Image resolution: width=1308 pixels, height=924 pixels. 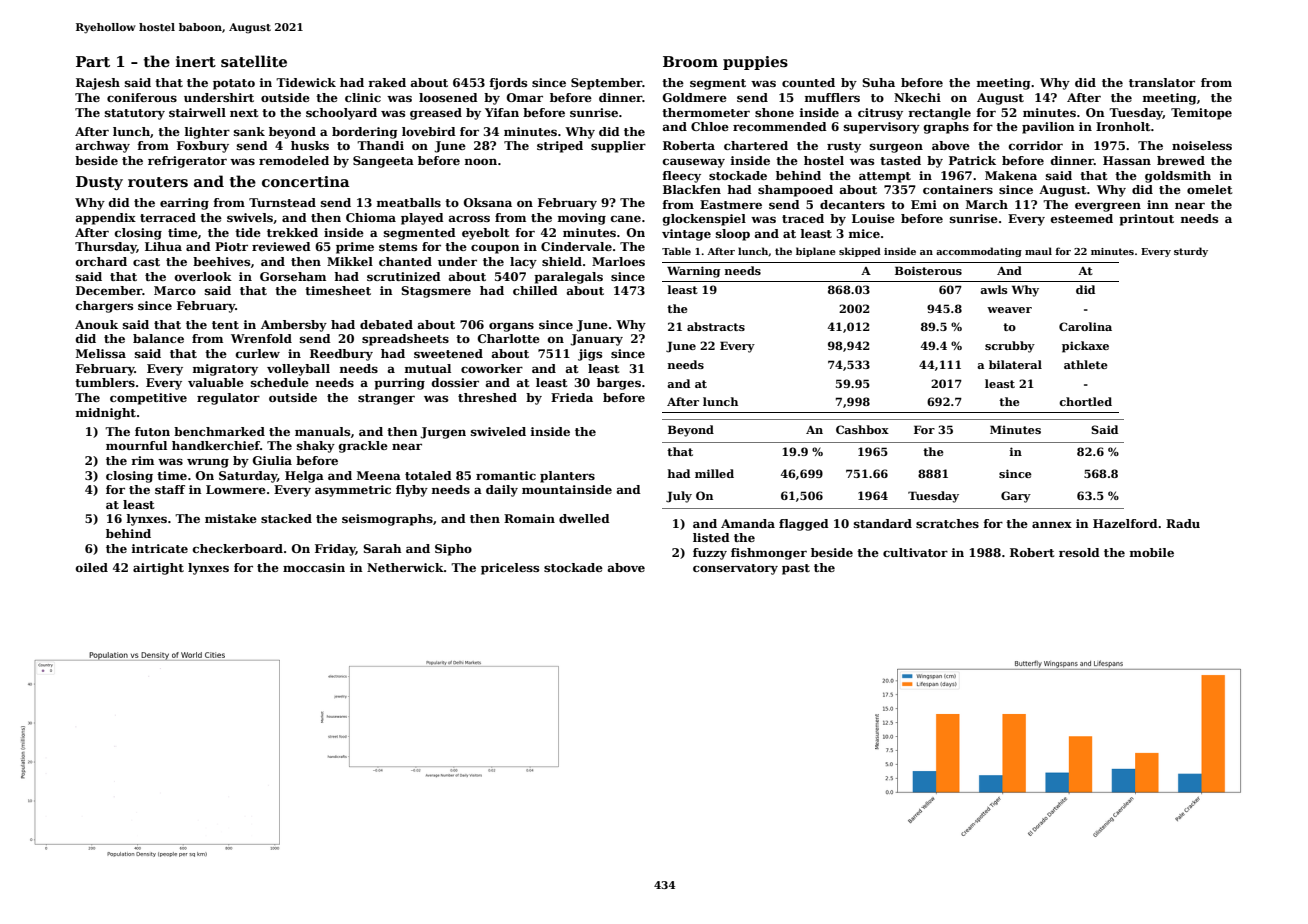 I want to click on wrung, so click(x=208, y=463).
